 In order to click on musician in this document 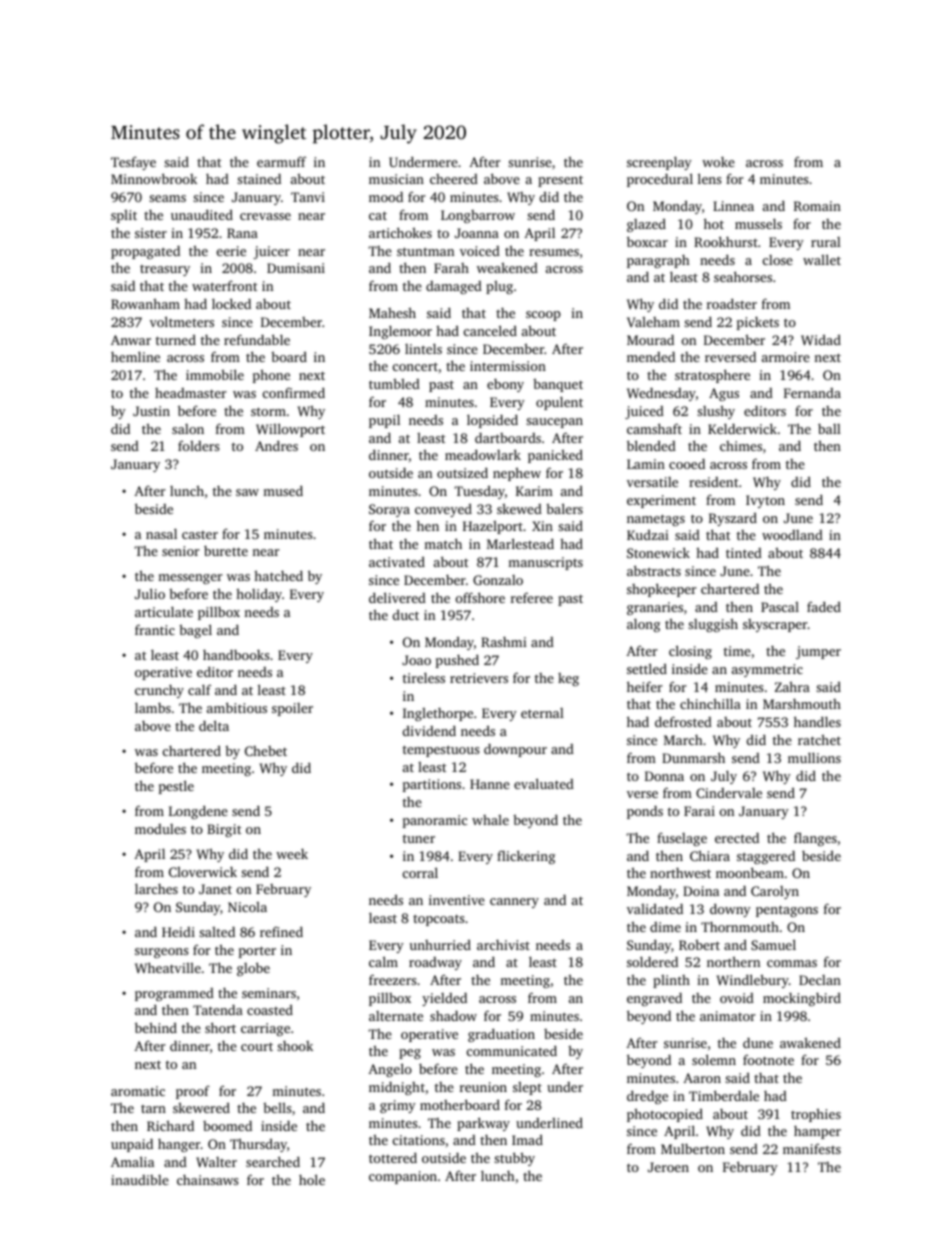, I will do `click(396, 179)`.
